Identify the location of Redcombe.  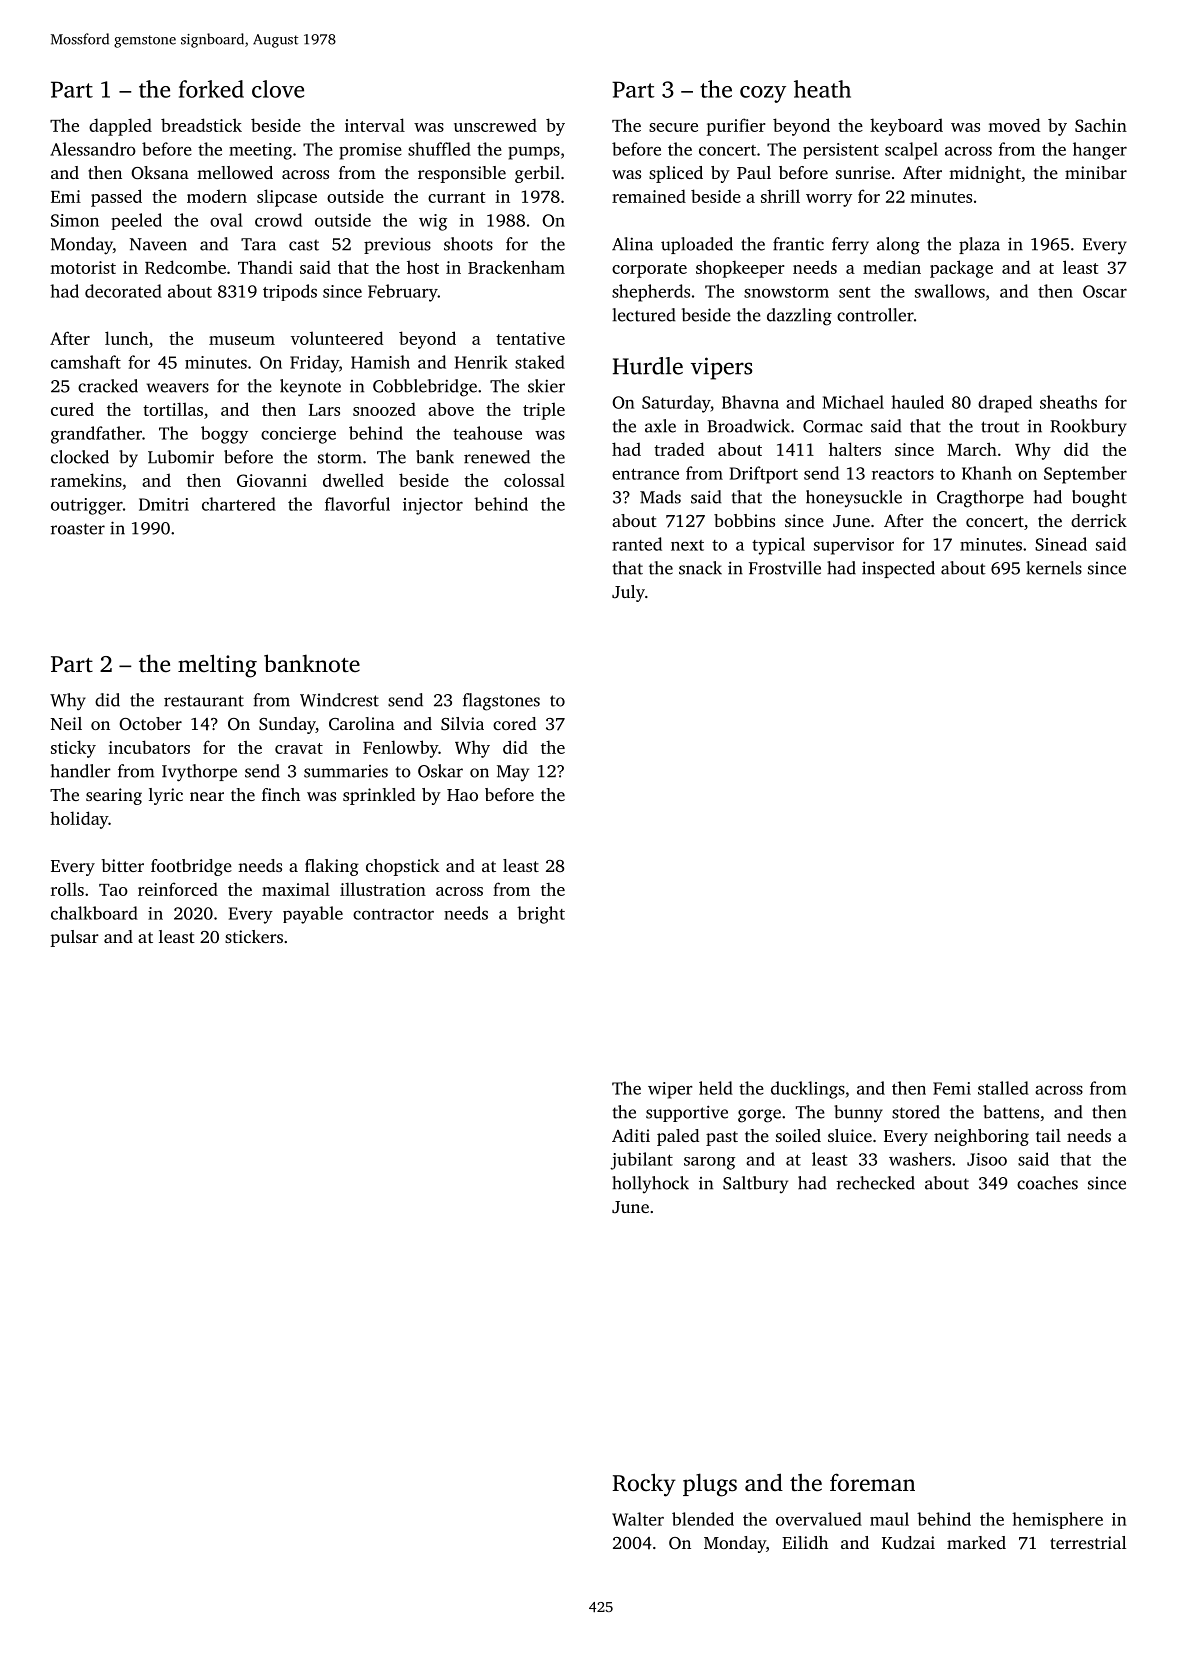
(185, 267).
